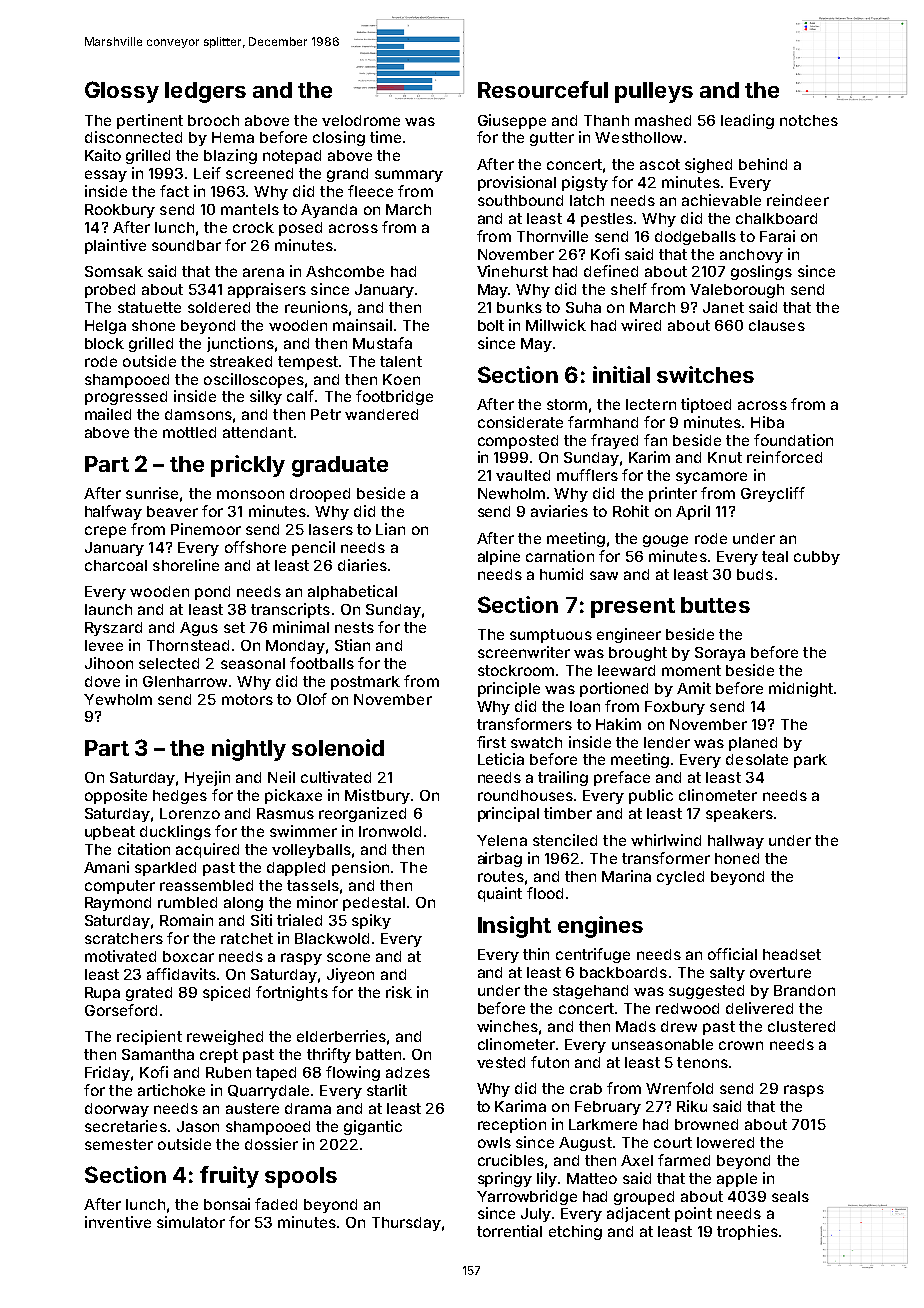 The image size is (924, 1308). What do you see at coordinates (205, 92) in the screenshot?
I see `ledgers` at bounding box center [205, 92].
